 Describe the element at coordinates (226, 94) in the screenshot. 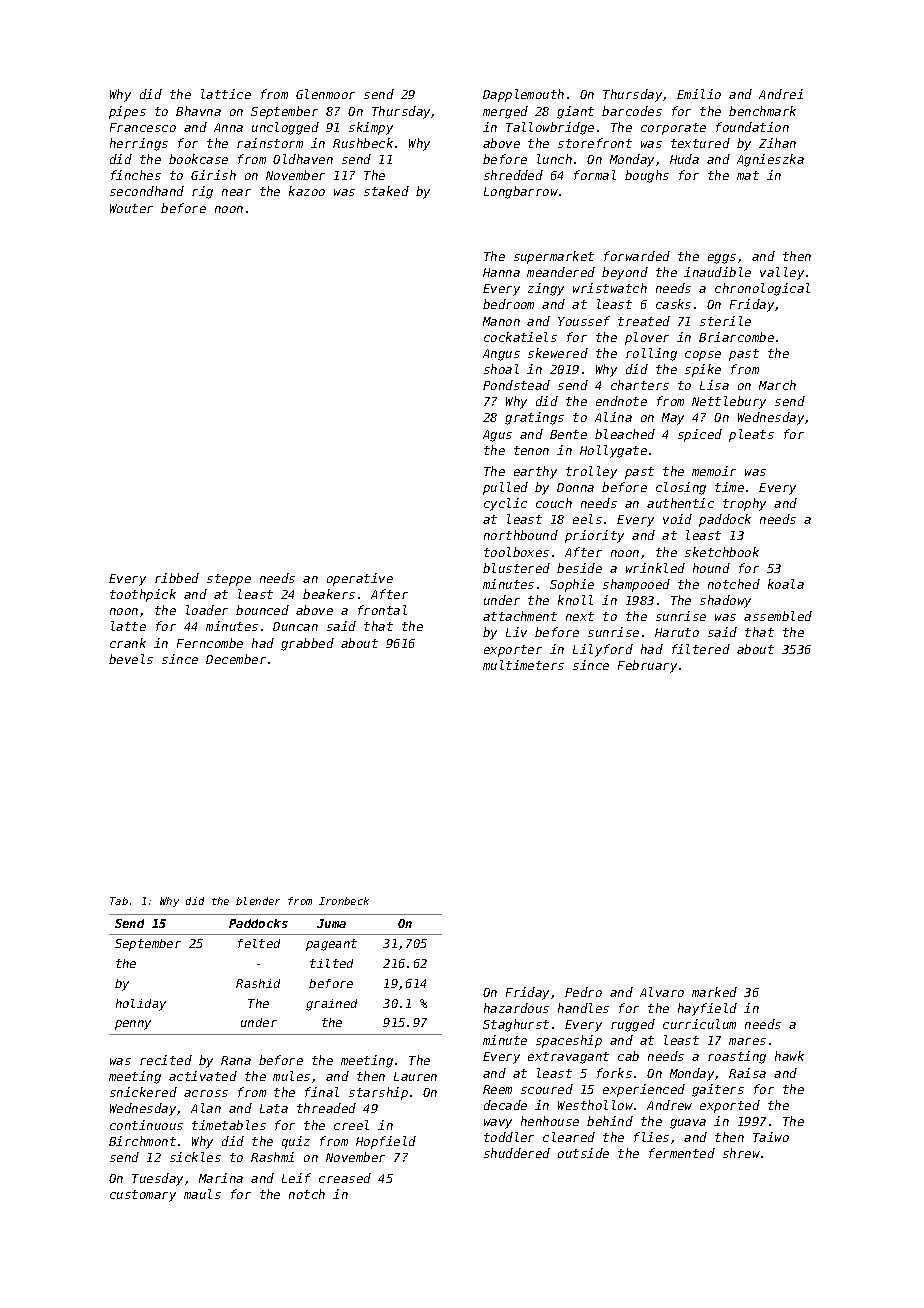

I see `lattice` at that location.
